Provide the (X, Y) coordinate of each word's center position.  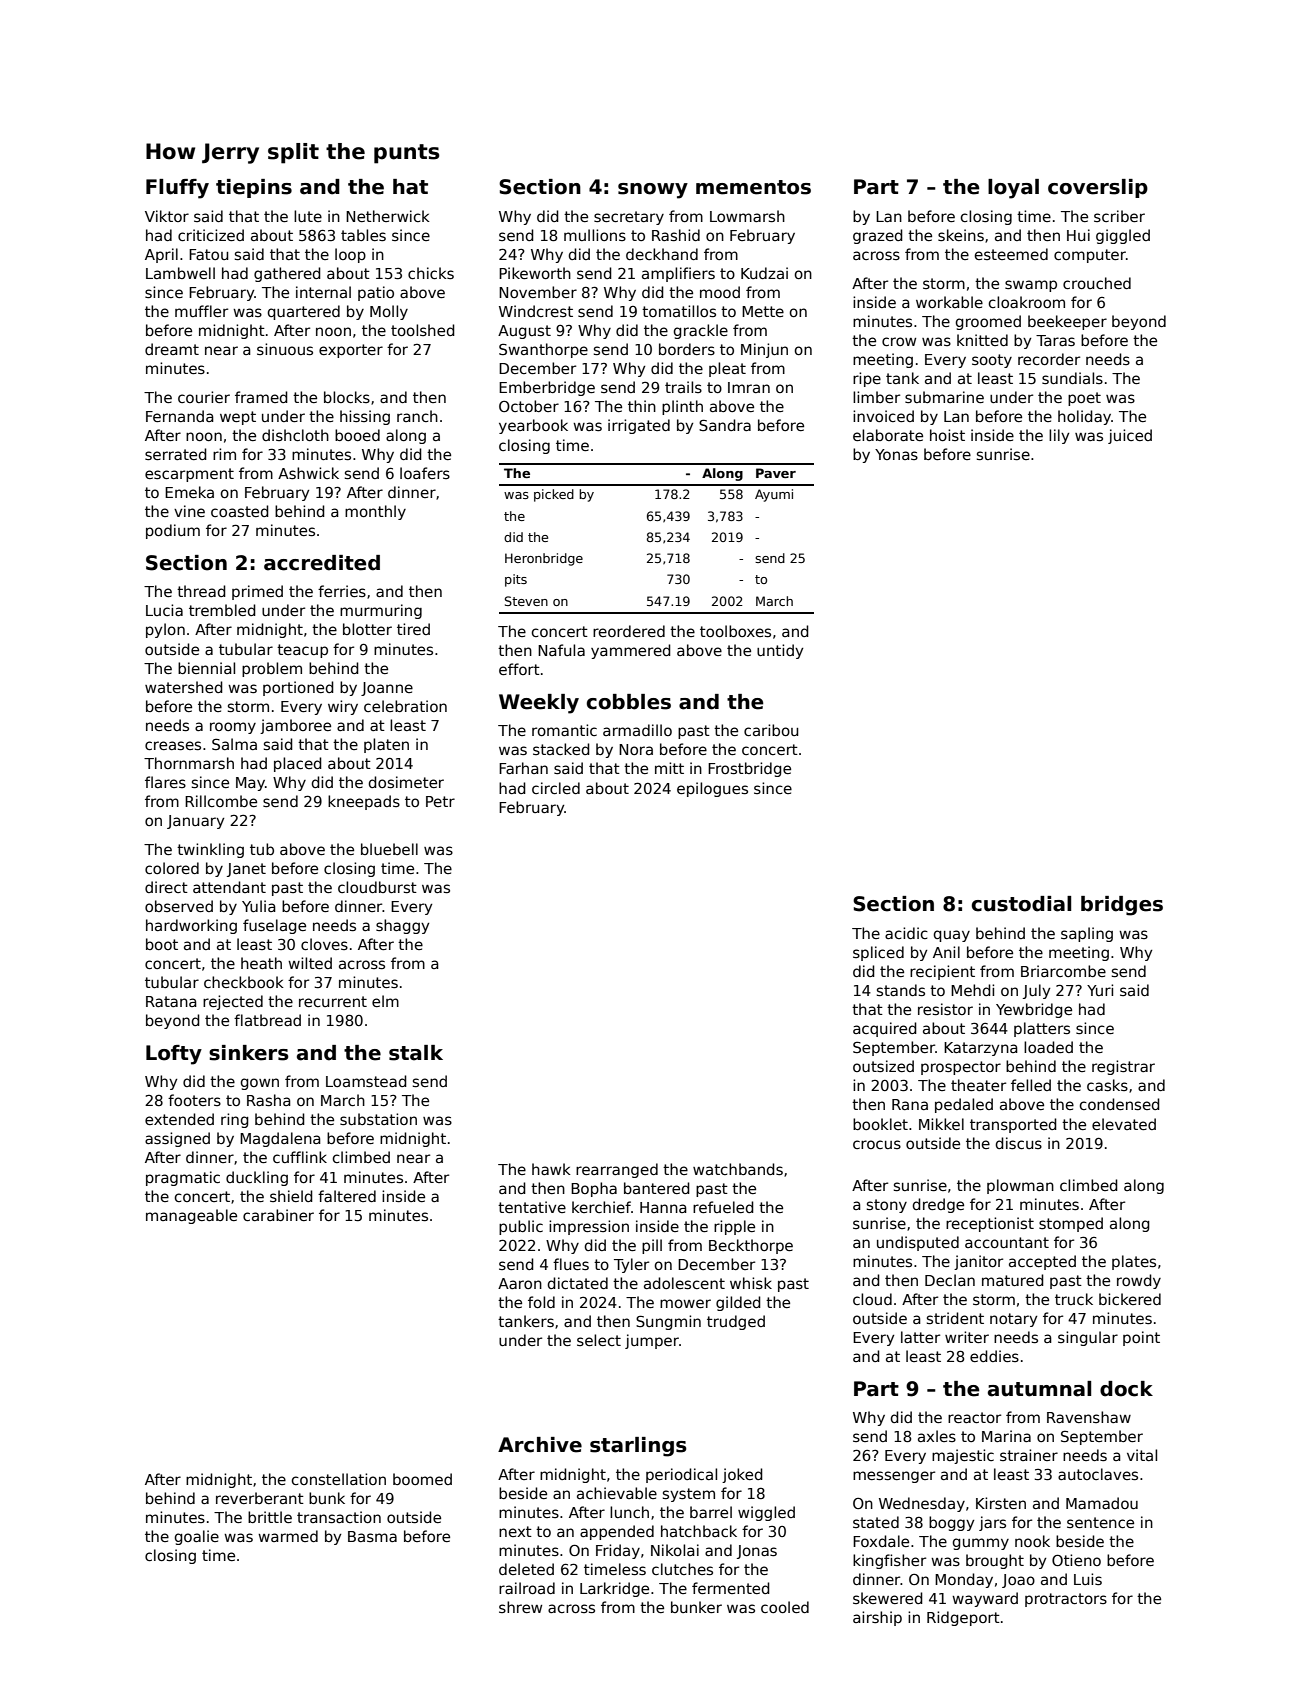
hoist (947, 435)
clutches (682, 1569)
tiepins (254, 188)
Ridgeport (963, 1618)
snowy (653, 191)
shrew (520, 1607)
